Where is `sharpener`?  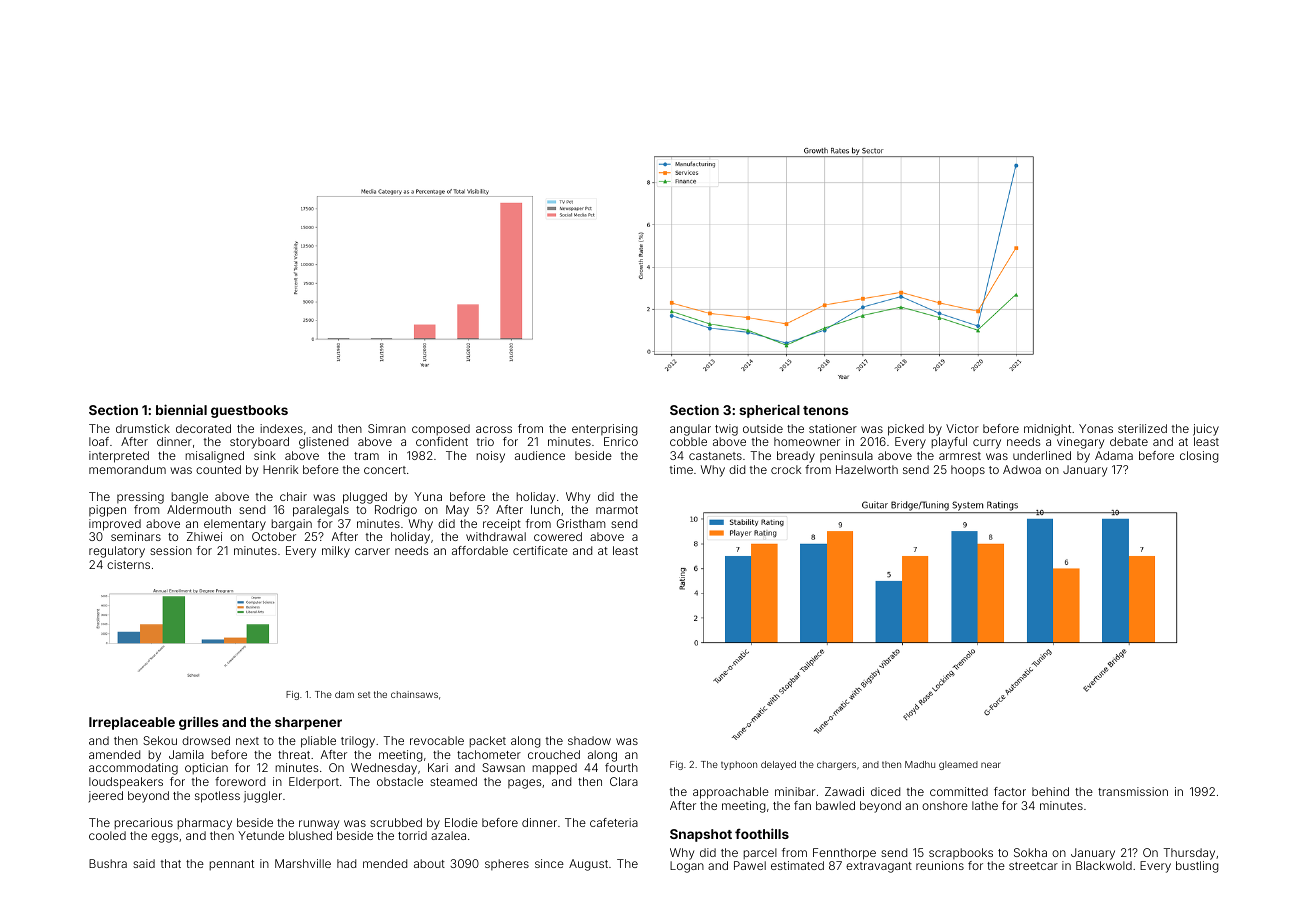 sharpener is located at coordinates (308, 723).
